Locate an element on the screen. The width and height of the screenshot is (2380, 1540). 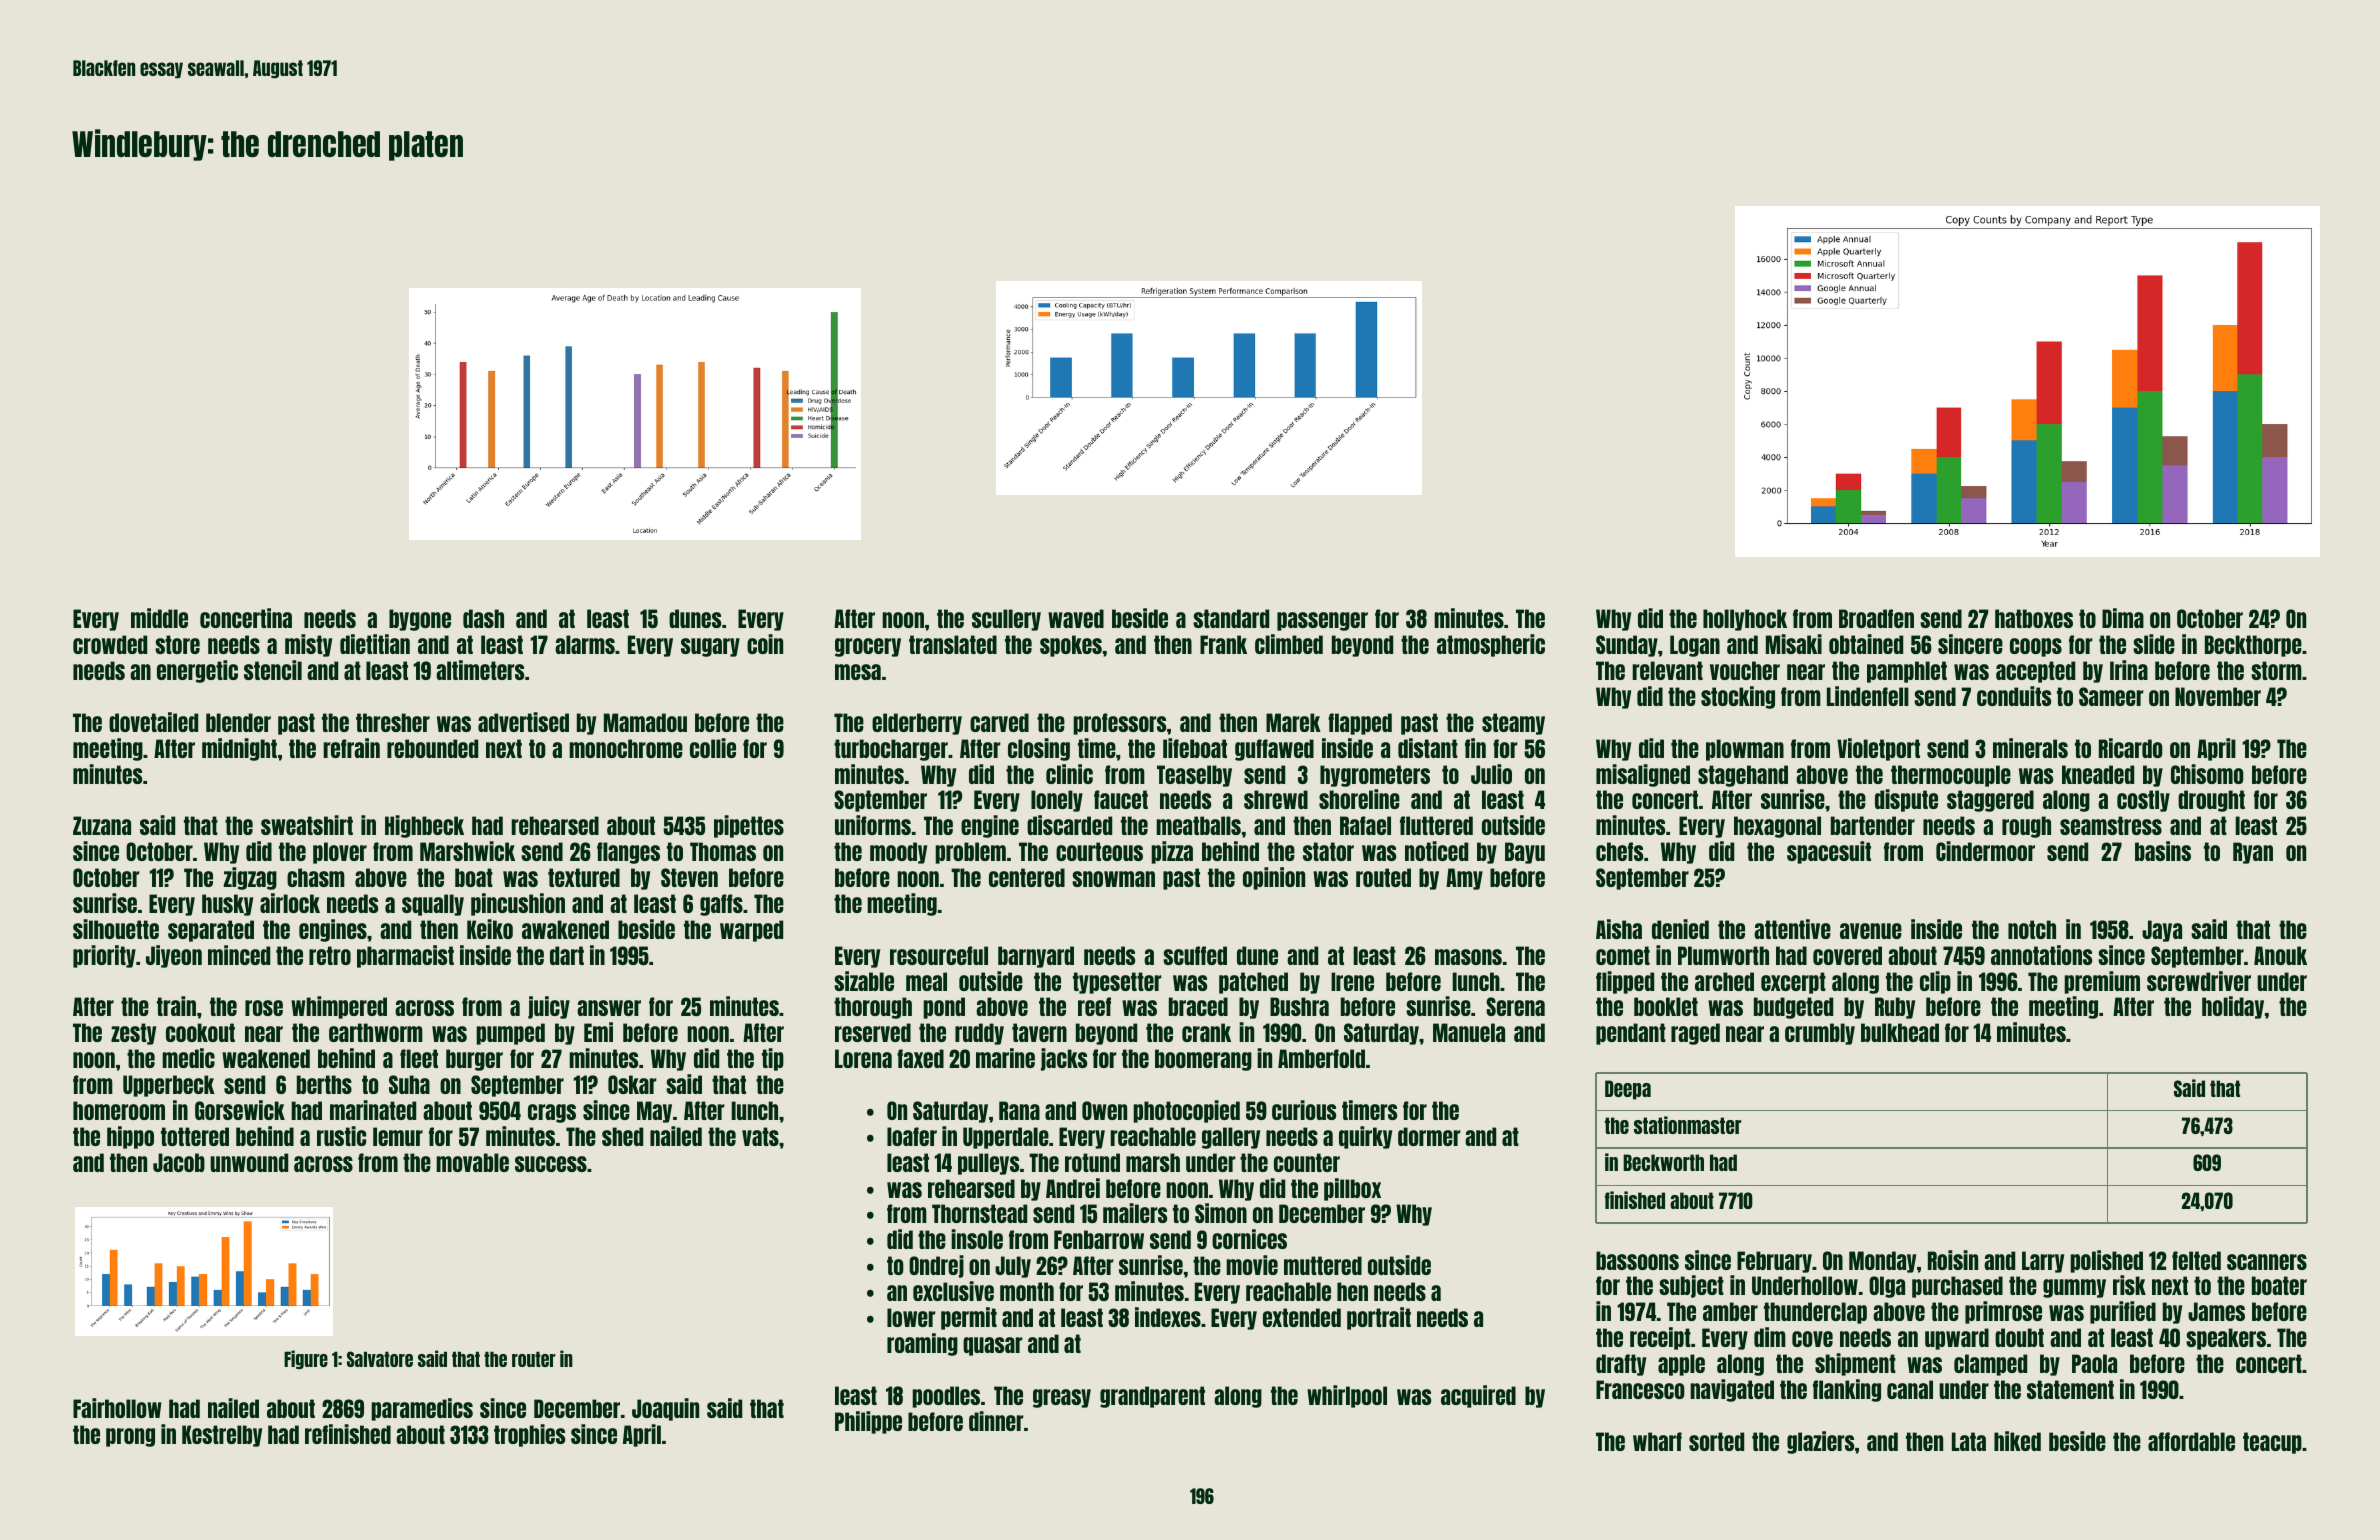
felted is located at coordinates (2196, 1260).
